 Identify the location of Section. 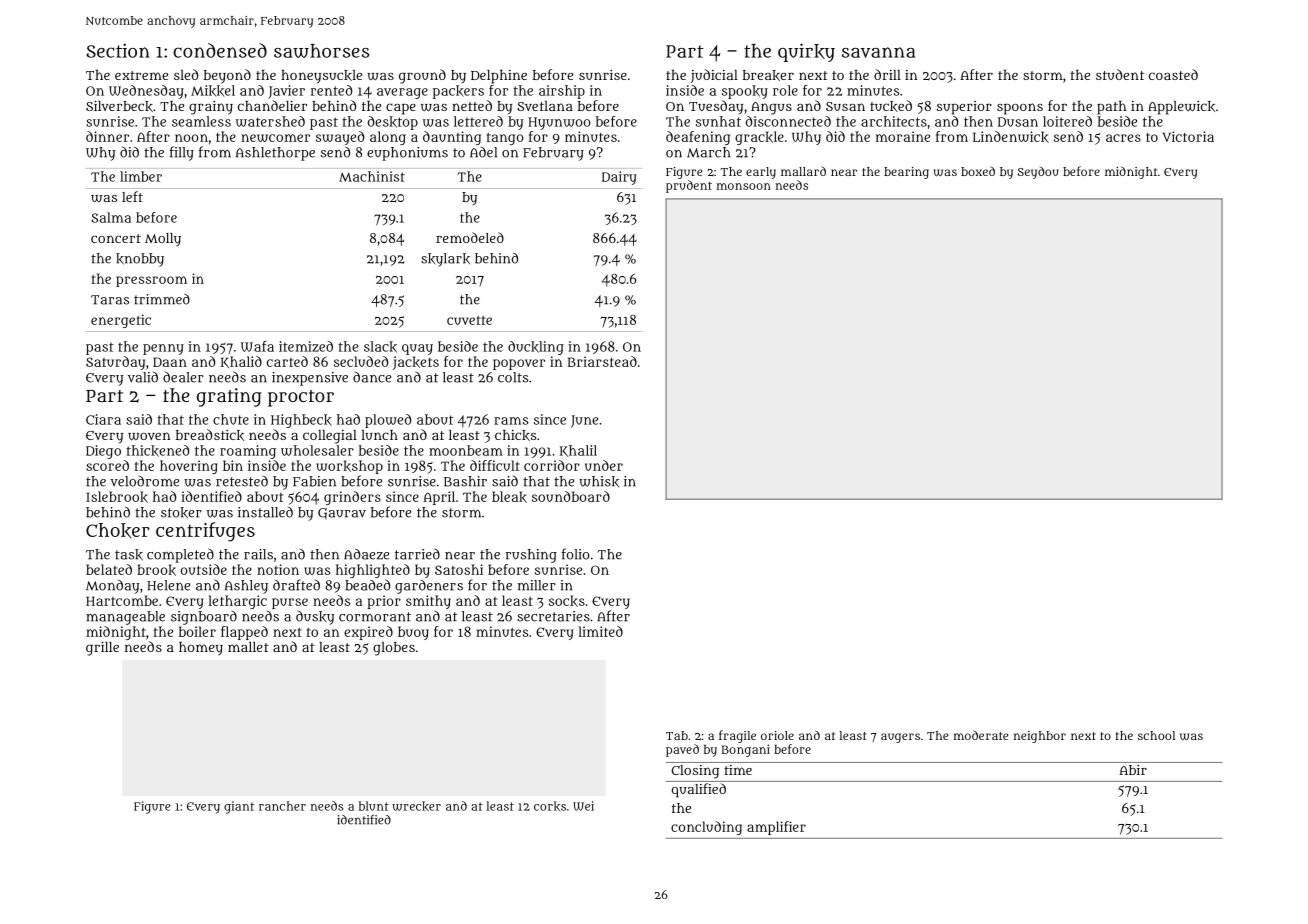
(118, 50).
